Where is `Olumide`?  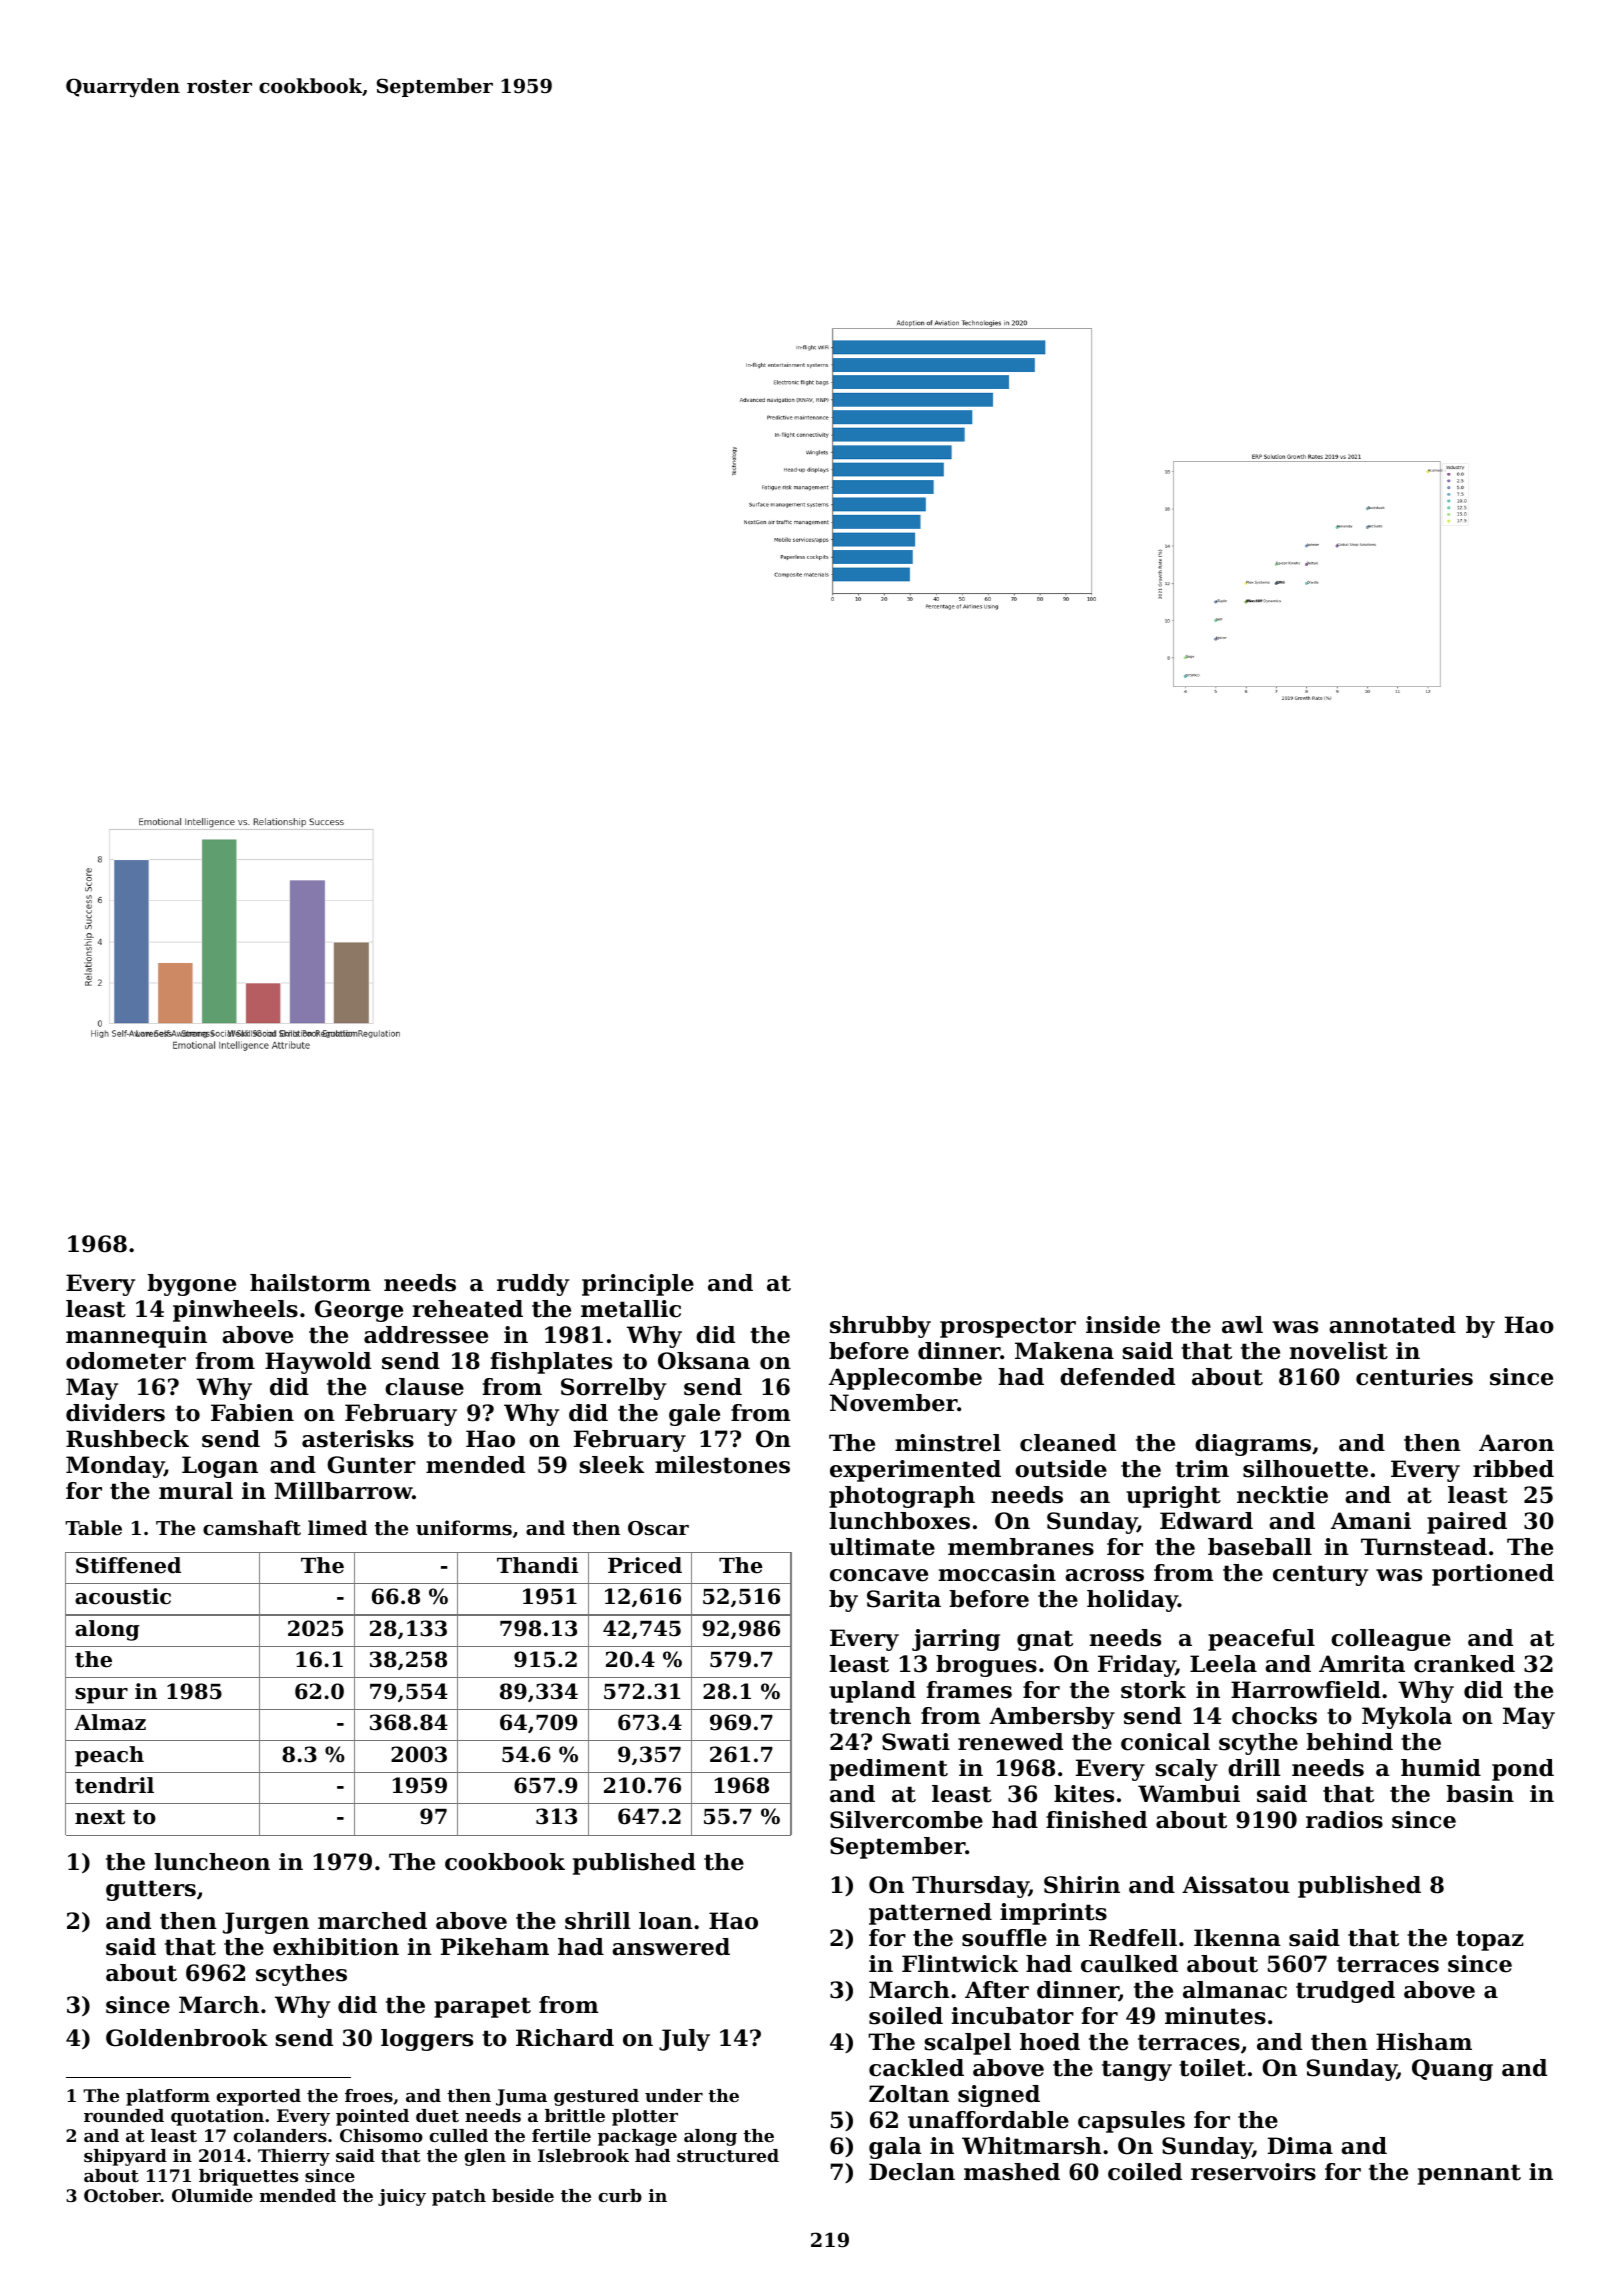 Olumide is located at coordinates (212, 2195).
